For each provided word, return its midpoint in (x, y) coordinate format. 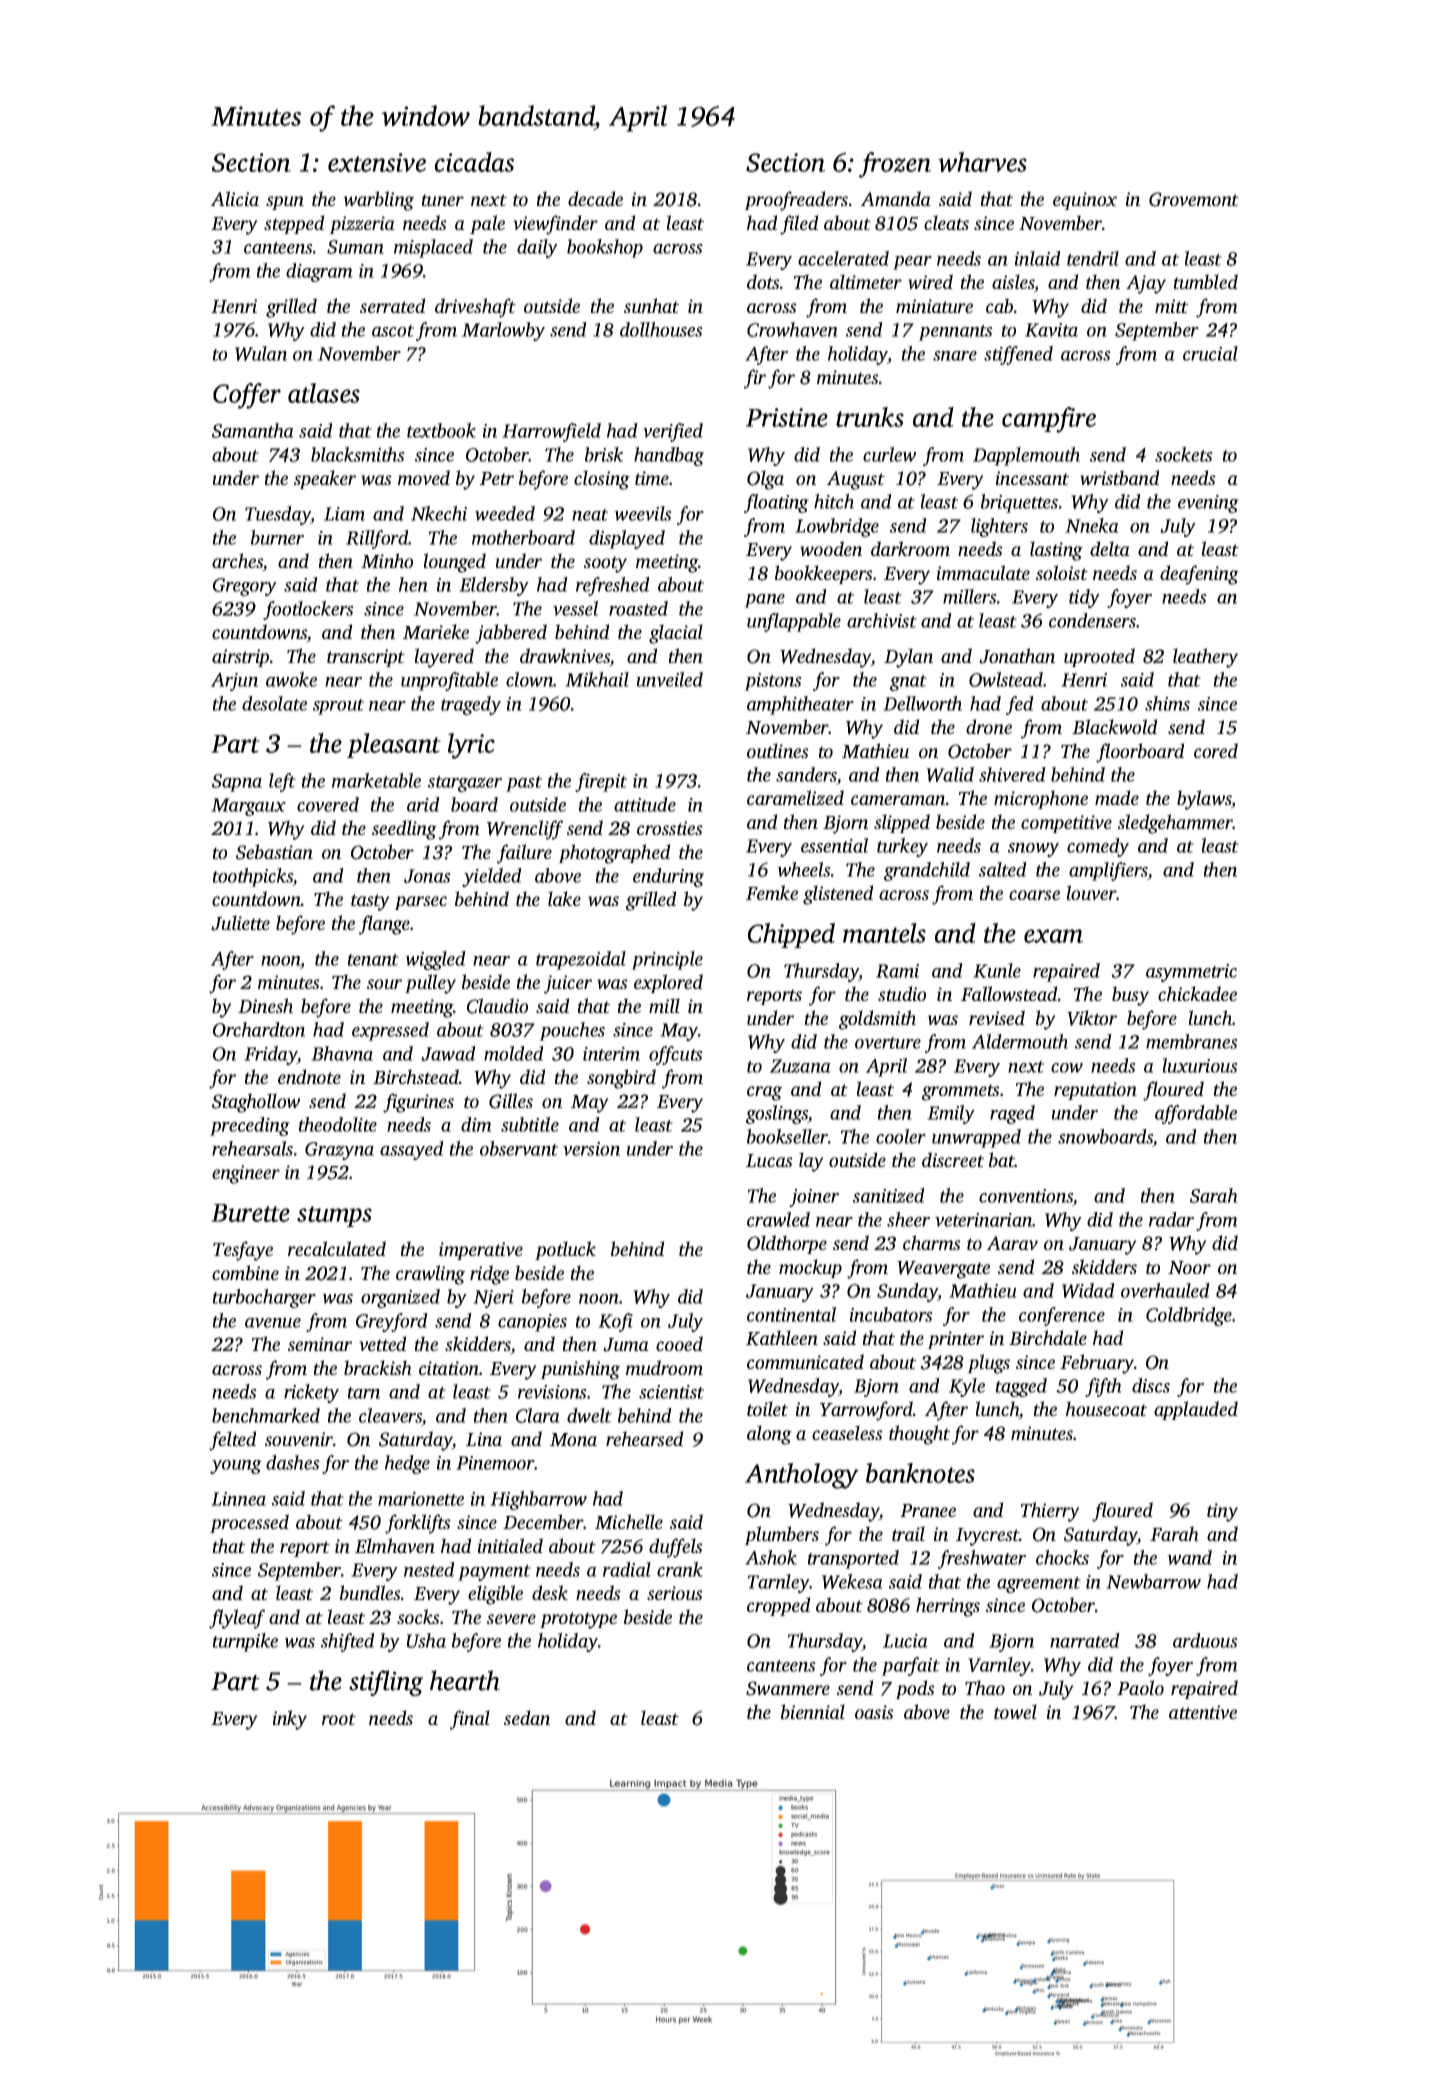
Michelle (629, 1521)
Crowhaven (792, 329)
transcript (366, 658)
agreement (1039, 1585)
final (470, 1720)
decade (595, 198)
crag (764, 1093)
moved (424, 477)
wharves (982, 162)
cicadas (474, 162)
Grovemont (1194, 199)
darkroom (910, 548)
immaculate (983, 572)
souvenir (299, 1439)
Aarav (1012, 1243)
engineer (246, 1174)
